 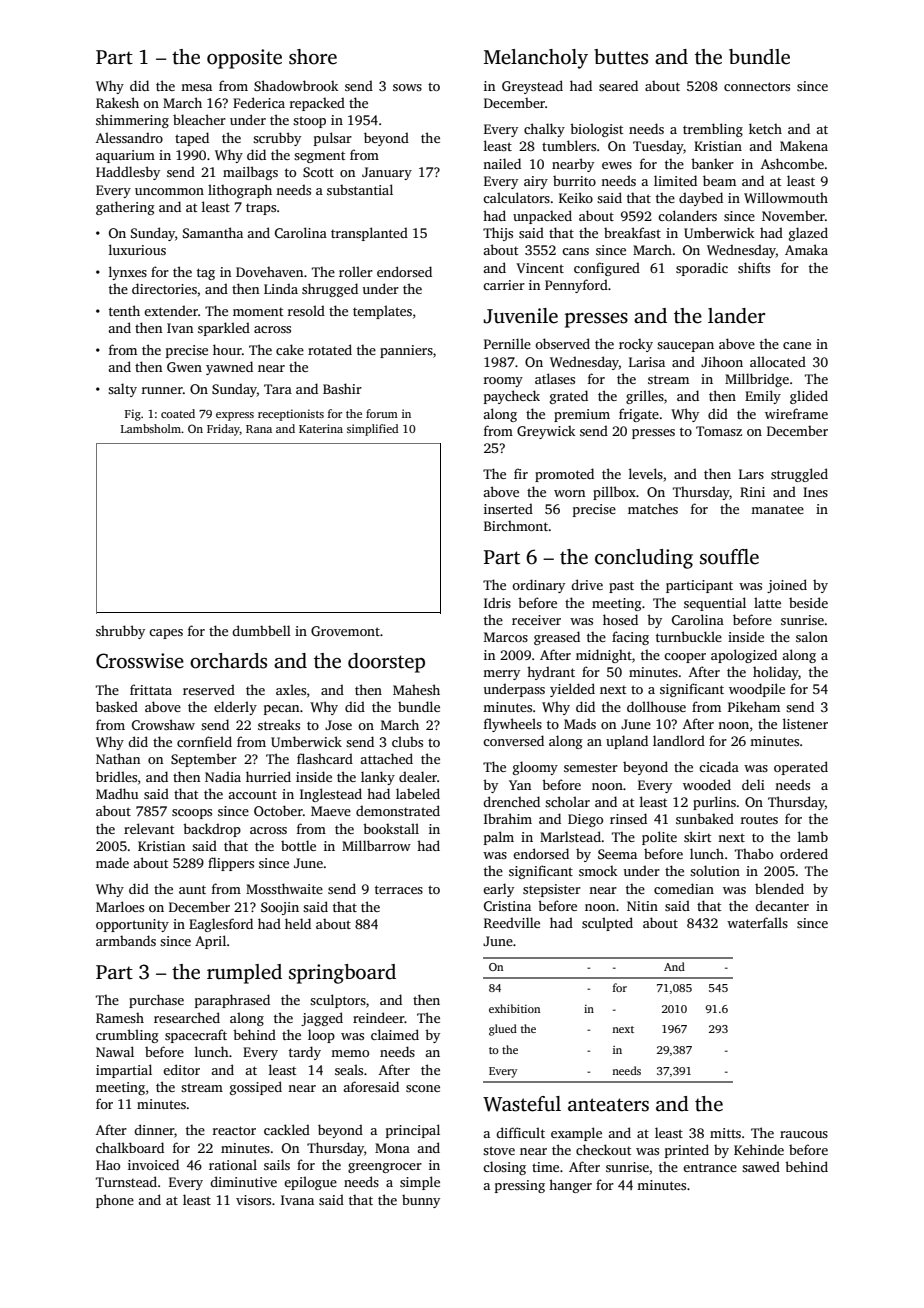 What do you see at coordinates (310, 1183) in the document?
I see `epilogue` at bounding box center [310, 1183].
